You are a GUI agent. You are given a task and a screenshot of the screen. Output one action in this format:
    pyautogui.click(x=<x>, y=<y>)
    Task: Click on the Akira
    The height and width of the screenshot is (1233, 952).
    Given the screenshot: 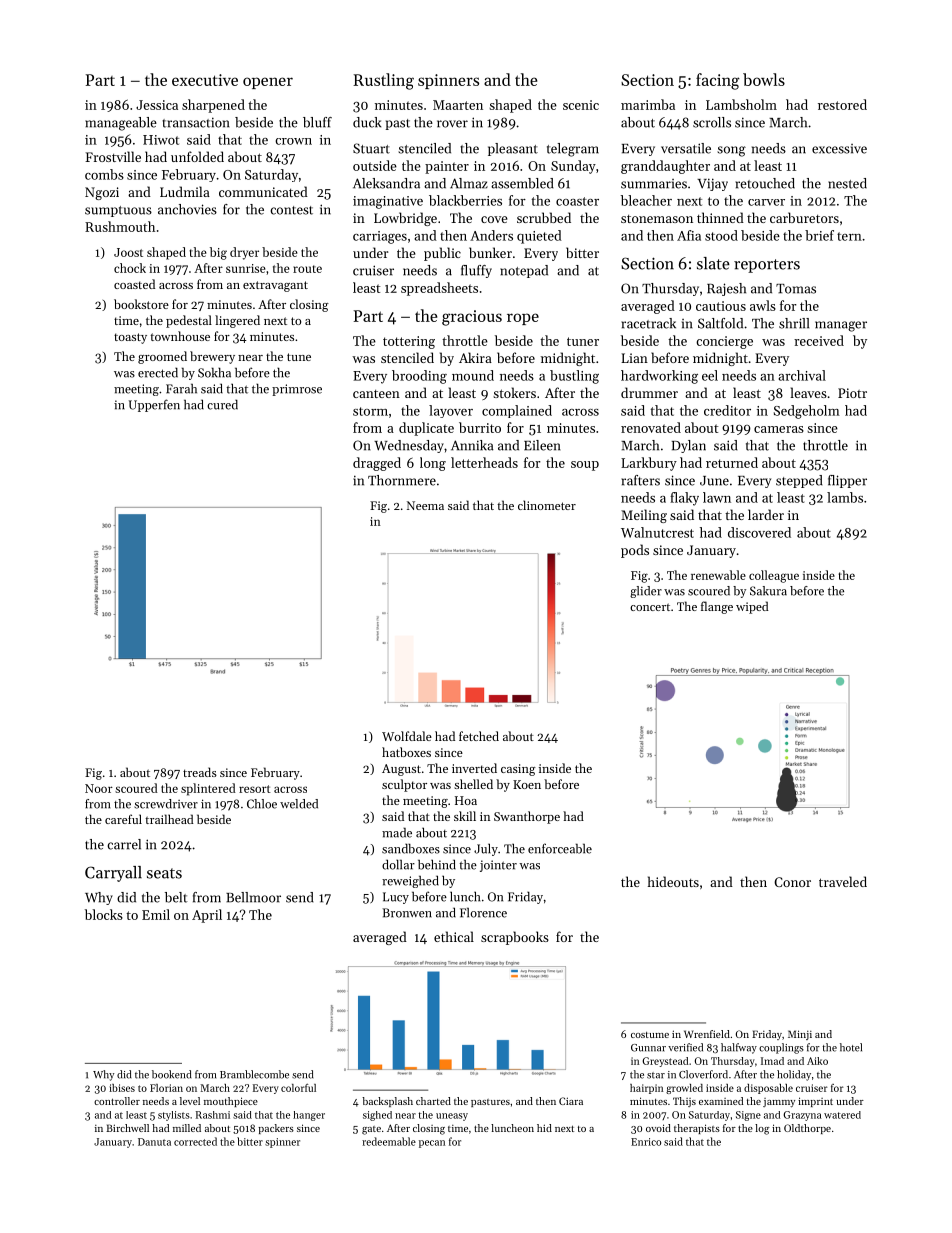 What is the action you would take?
    pyautogui.click(x=475, y=357)
